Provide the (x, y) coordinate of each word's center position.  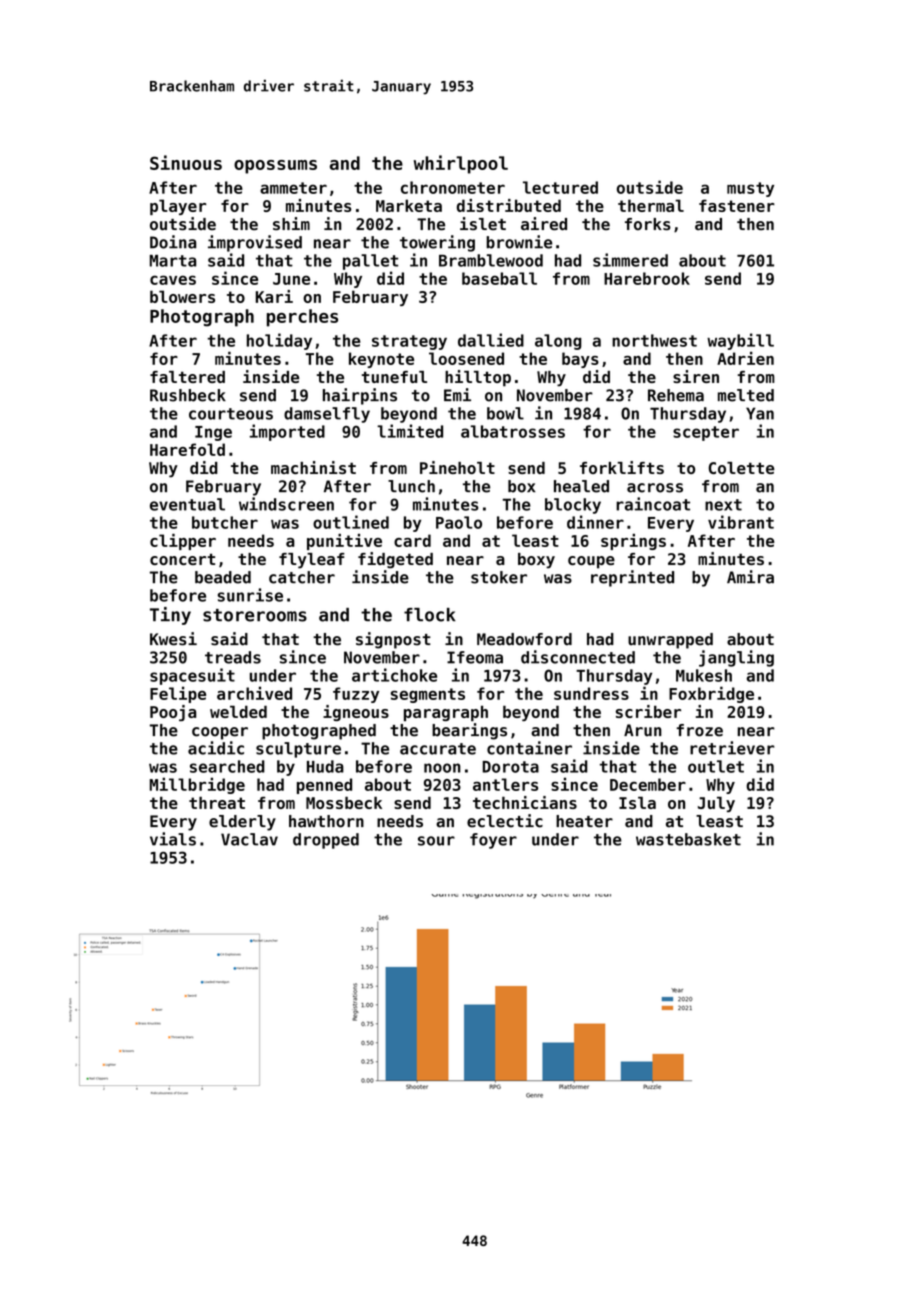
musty (750, 189)
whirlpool (461, 164)
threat (217, 802)
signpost (393, 640)
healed (581, 486)
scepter (706, 433)
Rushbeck (188, 395)
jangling (736, 658)
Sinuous (186, 162)
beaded (223, 577)
